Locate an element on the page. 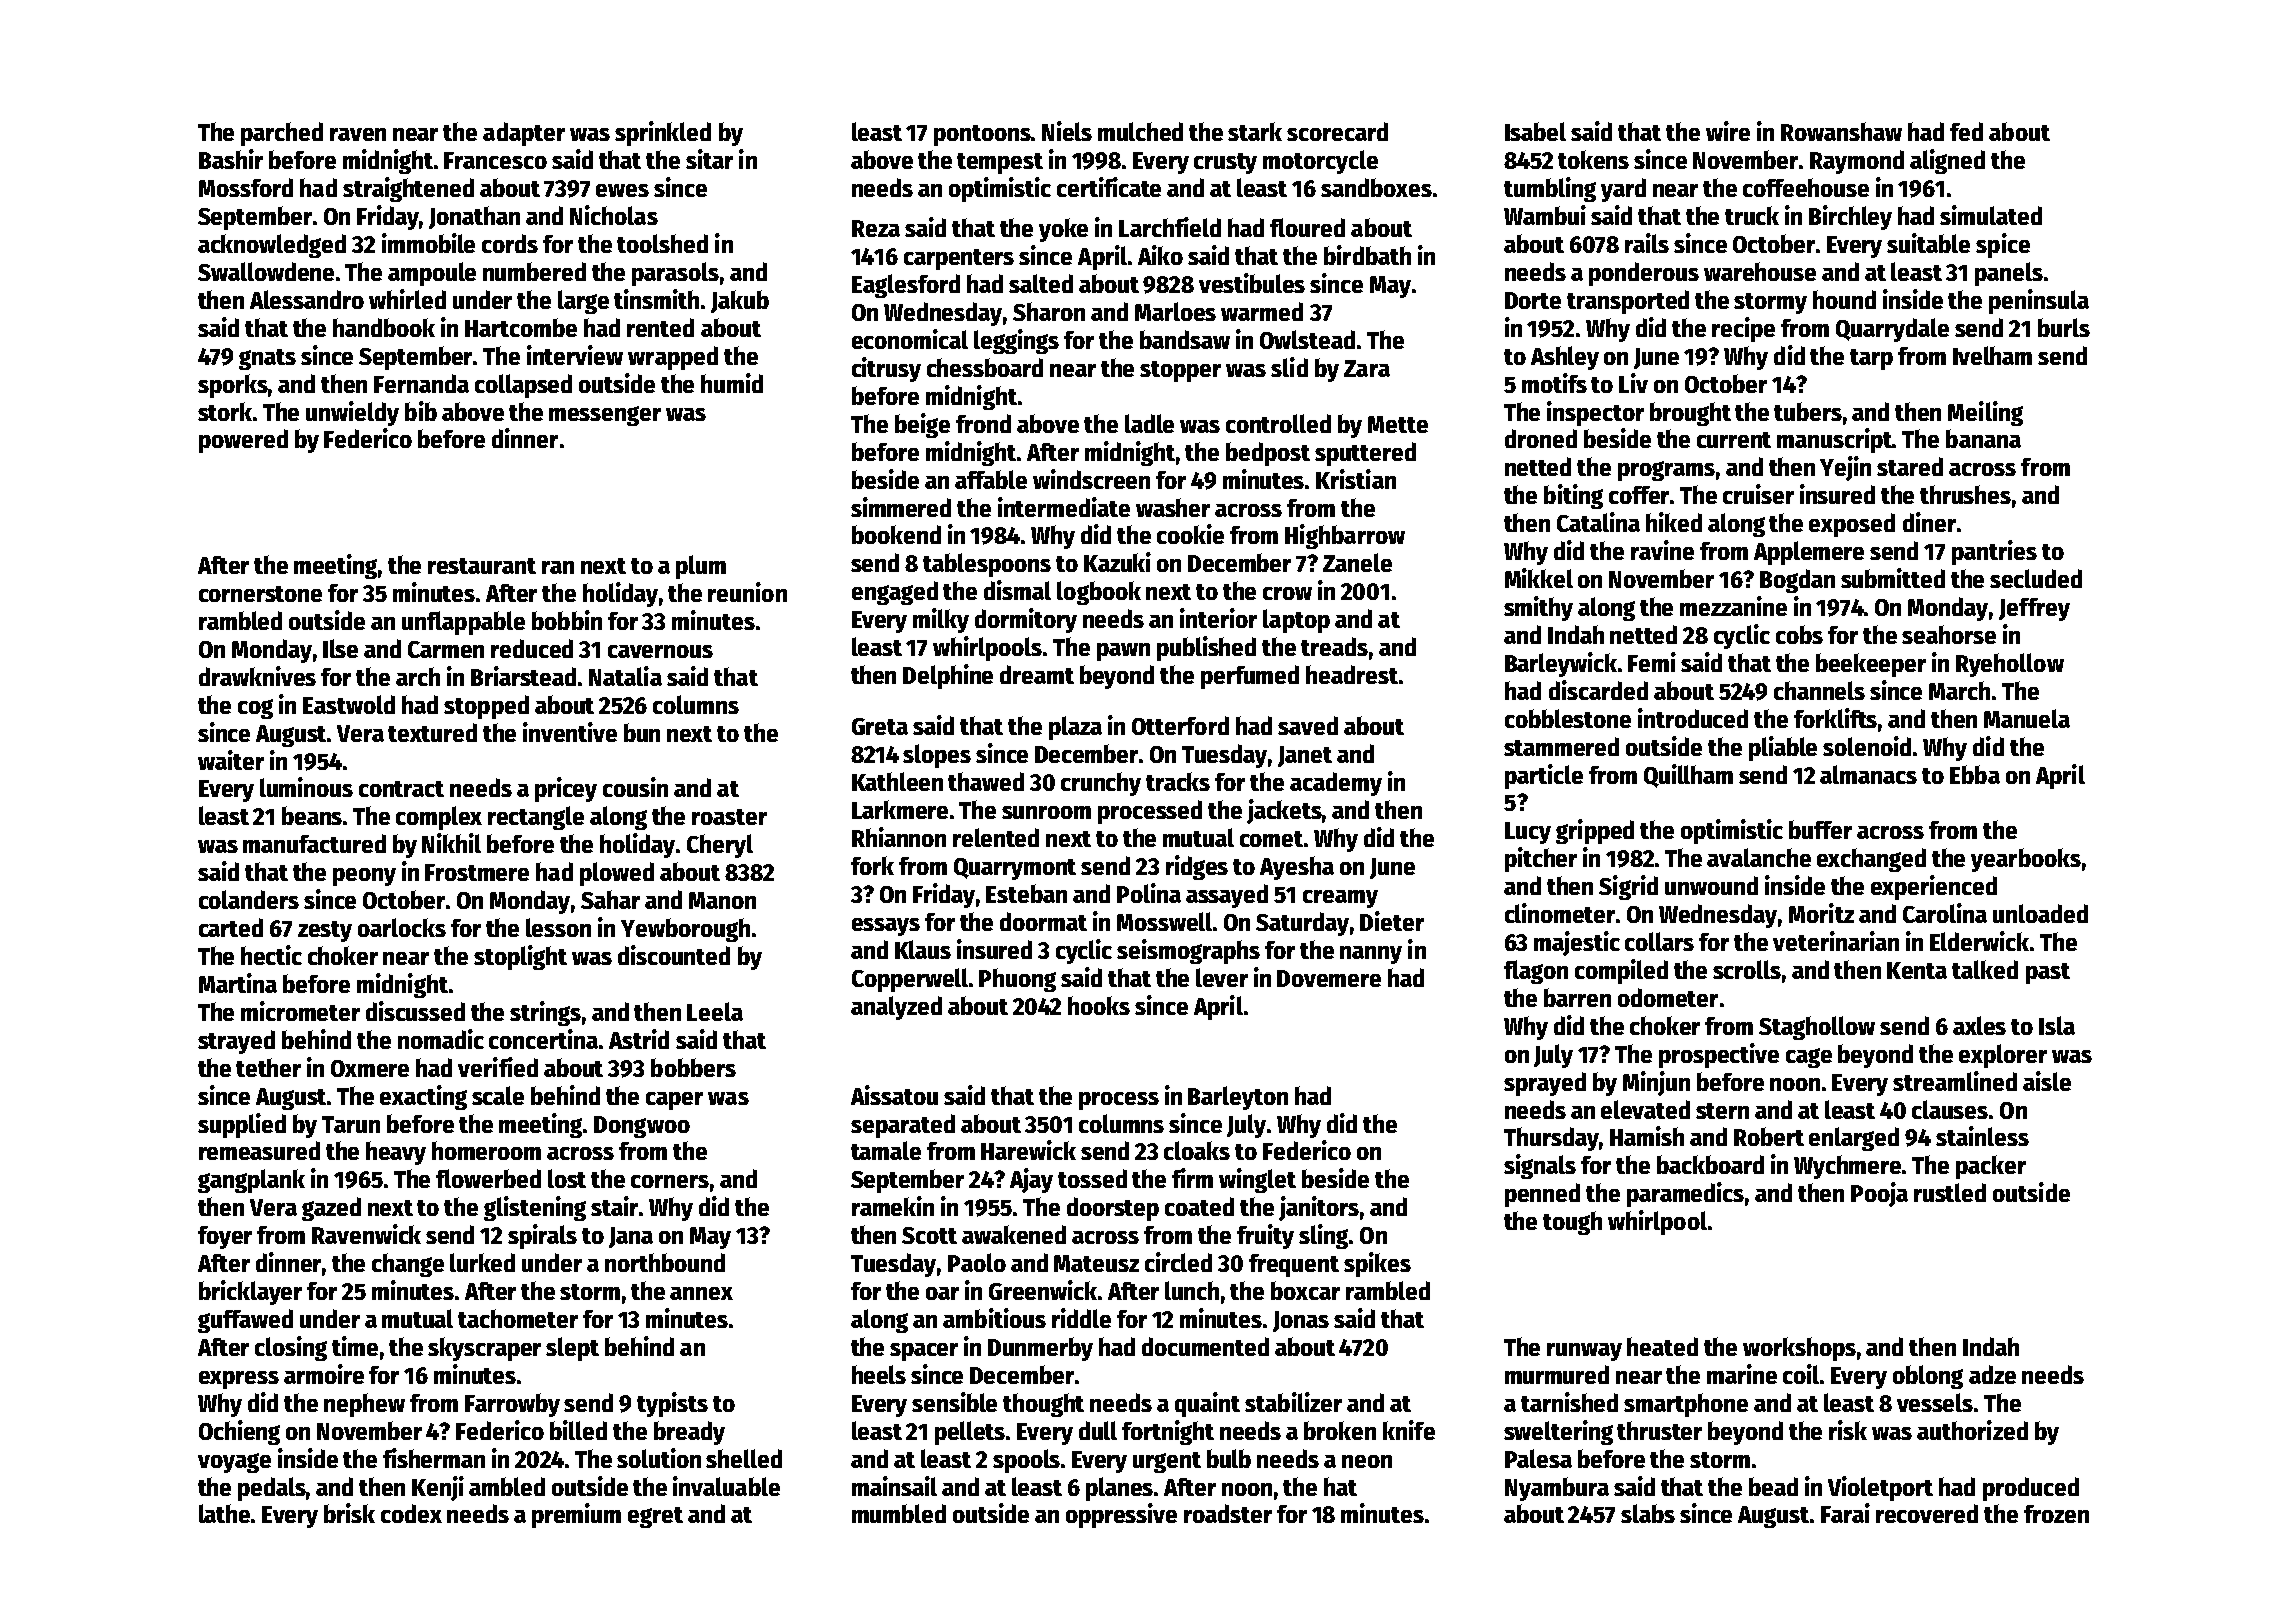 This image has height=1620, width=2292. dormitory is located at coordinates (1026, 620).
